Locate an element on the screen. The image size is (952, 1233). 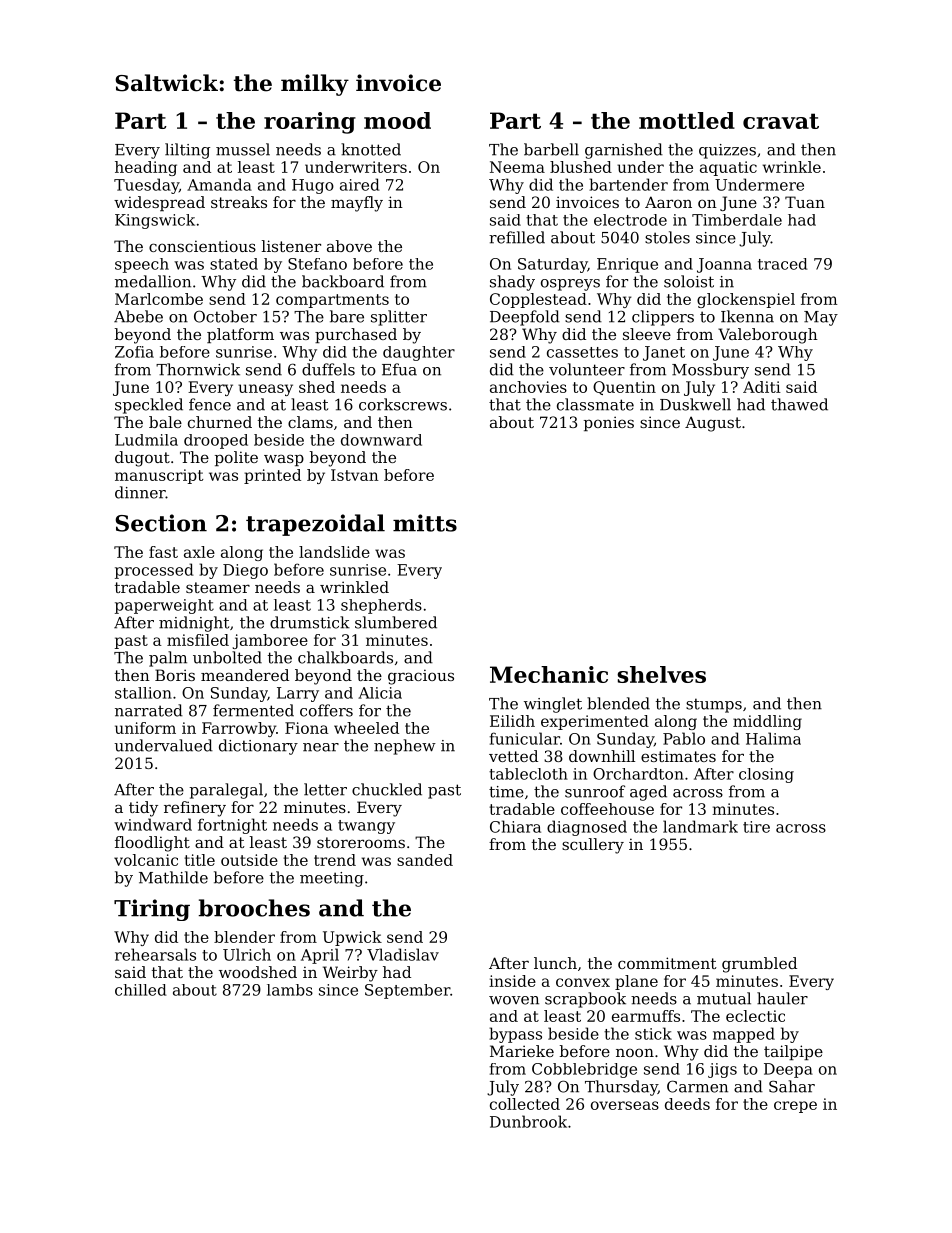
anchovies is located at coordinates (528, 387).
